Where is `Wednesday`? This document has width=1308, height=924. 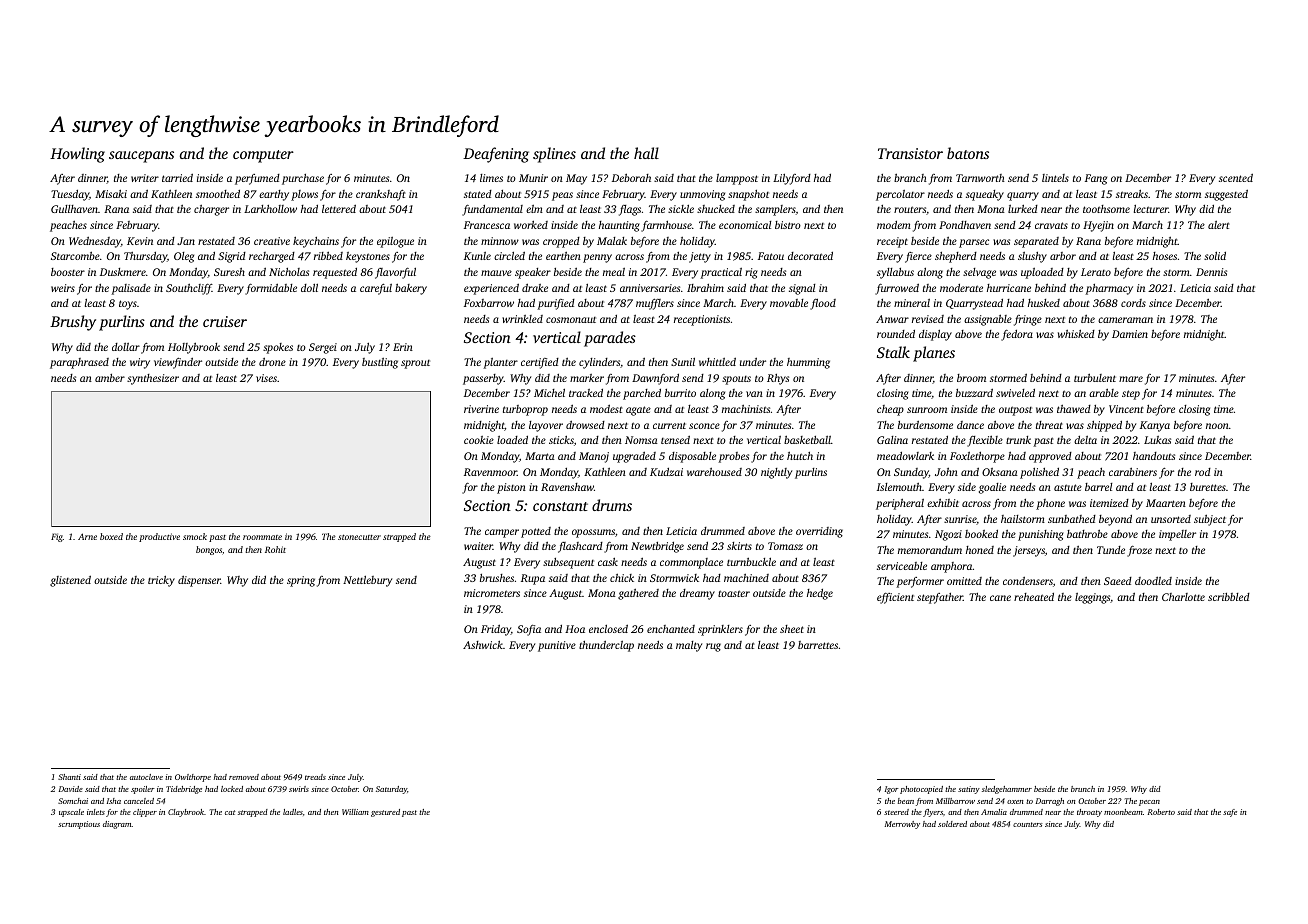 Wednesday is located at coordinates (95, 242).
